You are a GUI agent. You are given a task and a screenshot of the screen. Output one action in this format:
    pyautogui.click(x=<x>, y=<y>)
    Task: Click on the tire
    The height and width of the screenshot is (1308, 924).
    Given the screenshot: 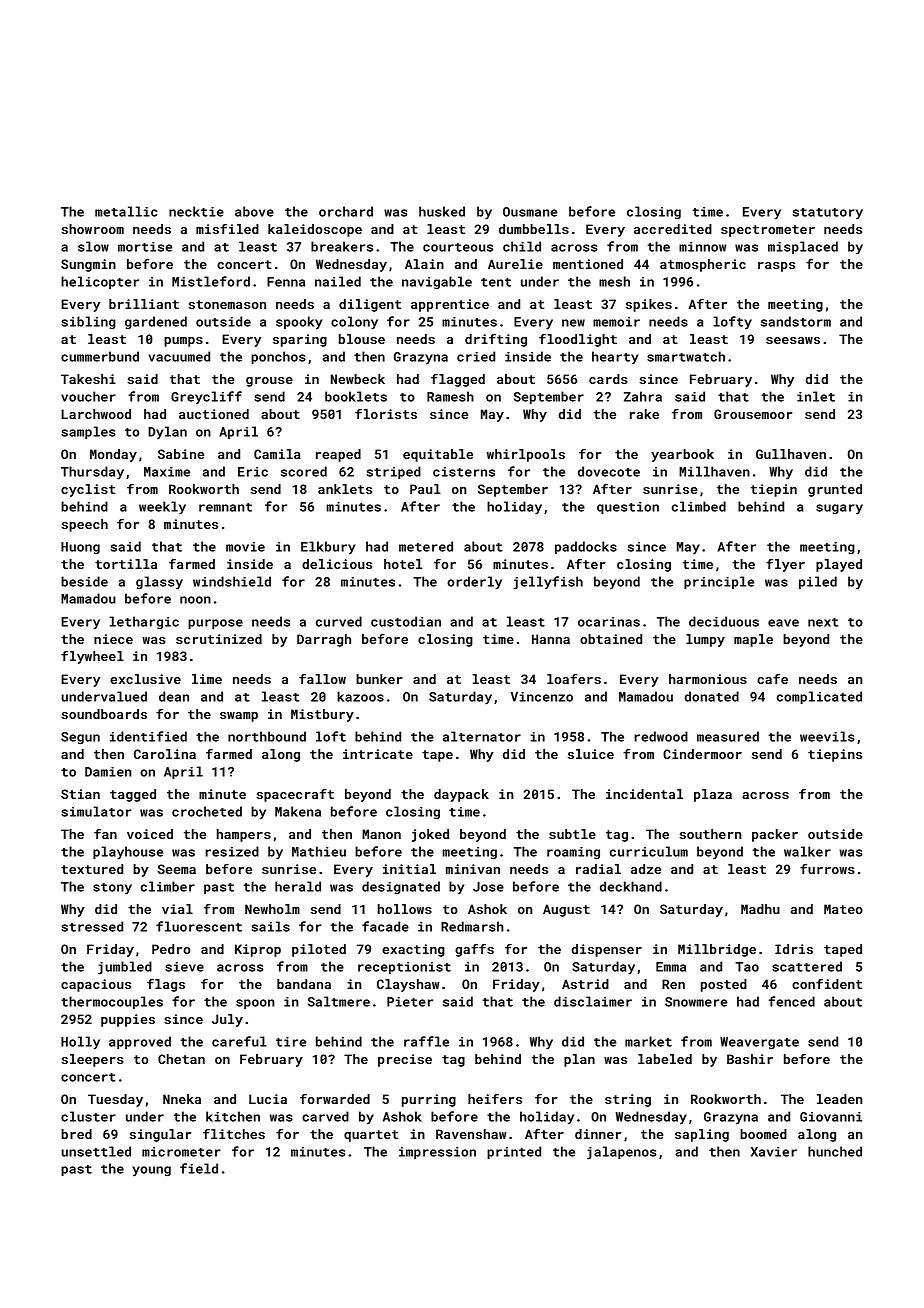 What is the action you would take?
    pyautogui.click(x=291, y=1042)
